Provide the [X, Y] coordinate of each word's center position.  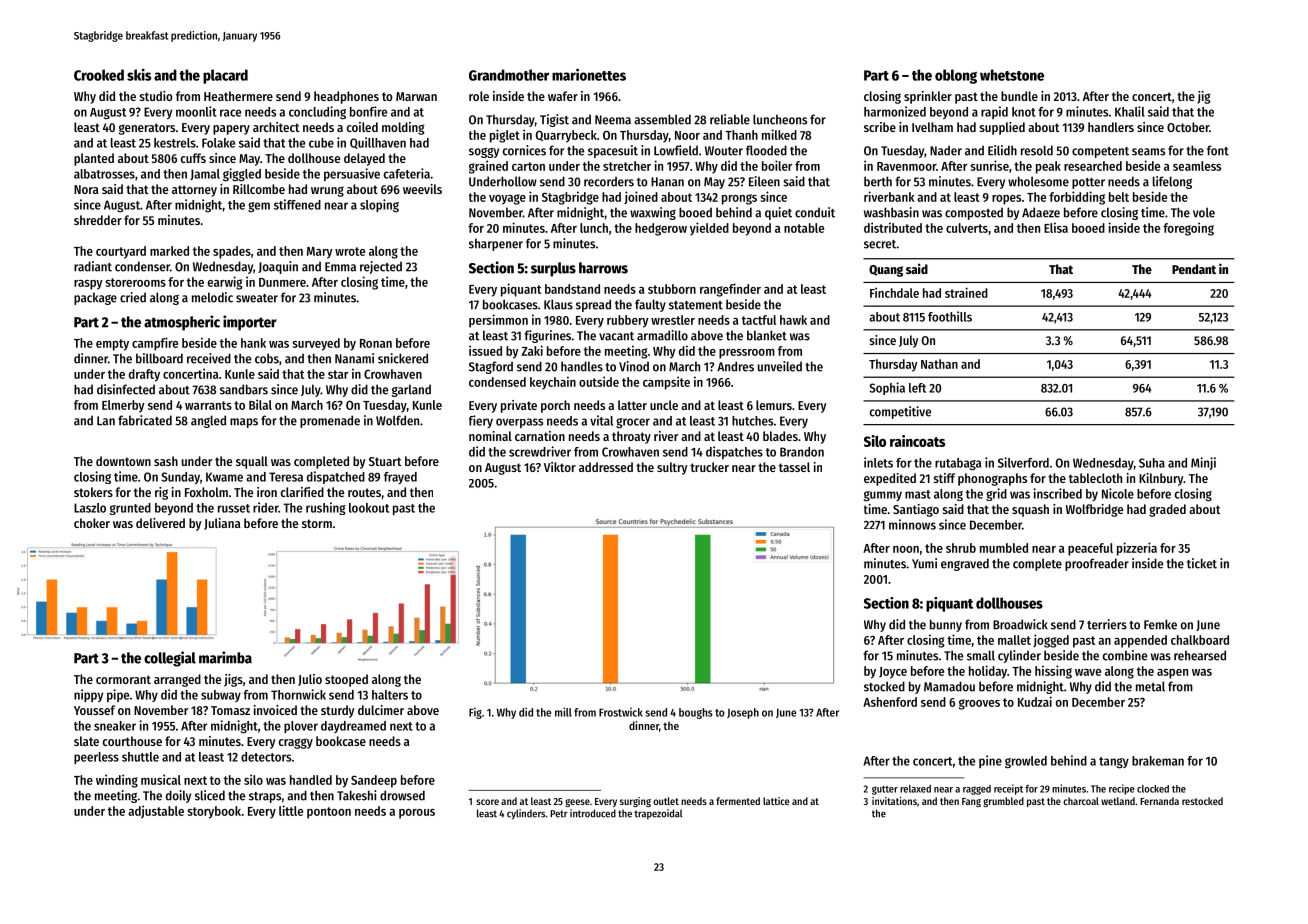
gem [259, 207]
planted [94, 159]
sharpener [496, 244]
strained [966, 292]
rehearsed [1200, 655]
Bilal [260, 404]
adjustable [156, 811]
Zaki [532, 350]
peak [1048, 167]
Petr [559, 814]
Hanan [667, 182]
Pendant [1194, 269]
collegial [170, 659]
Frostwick [621, 712]
